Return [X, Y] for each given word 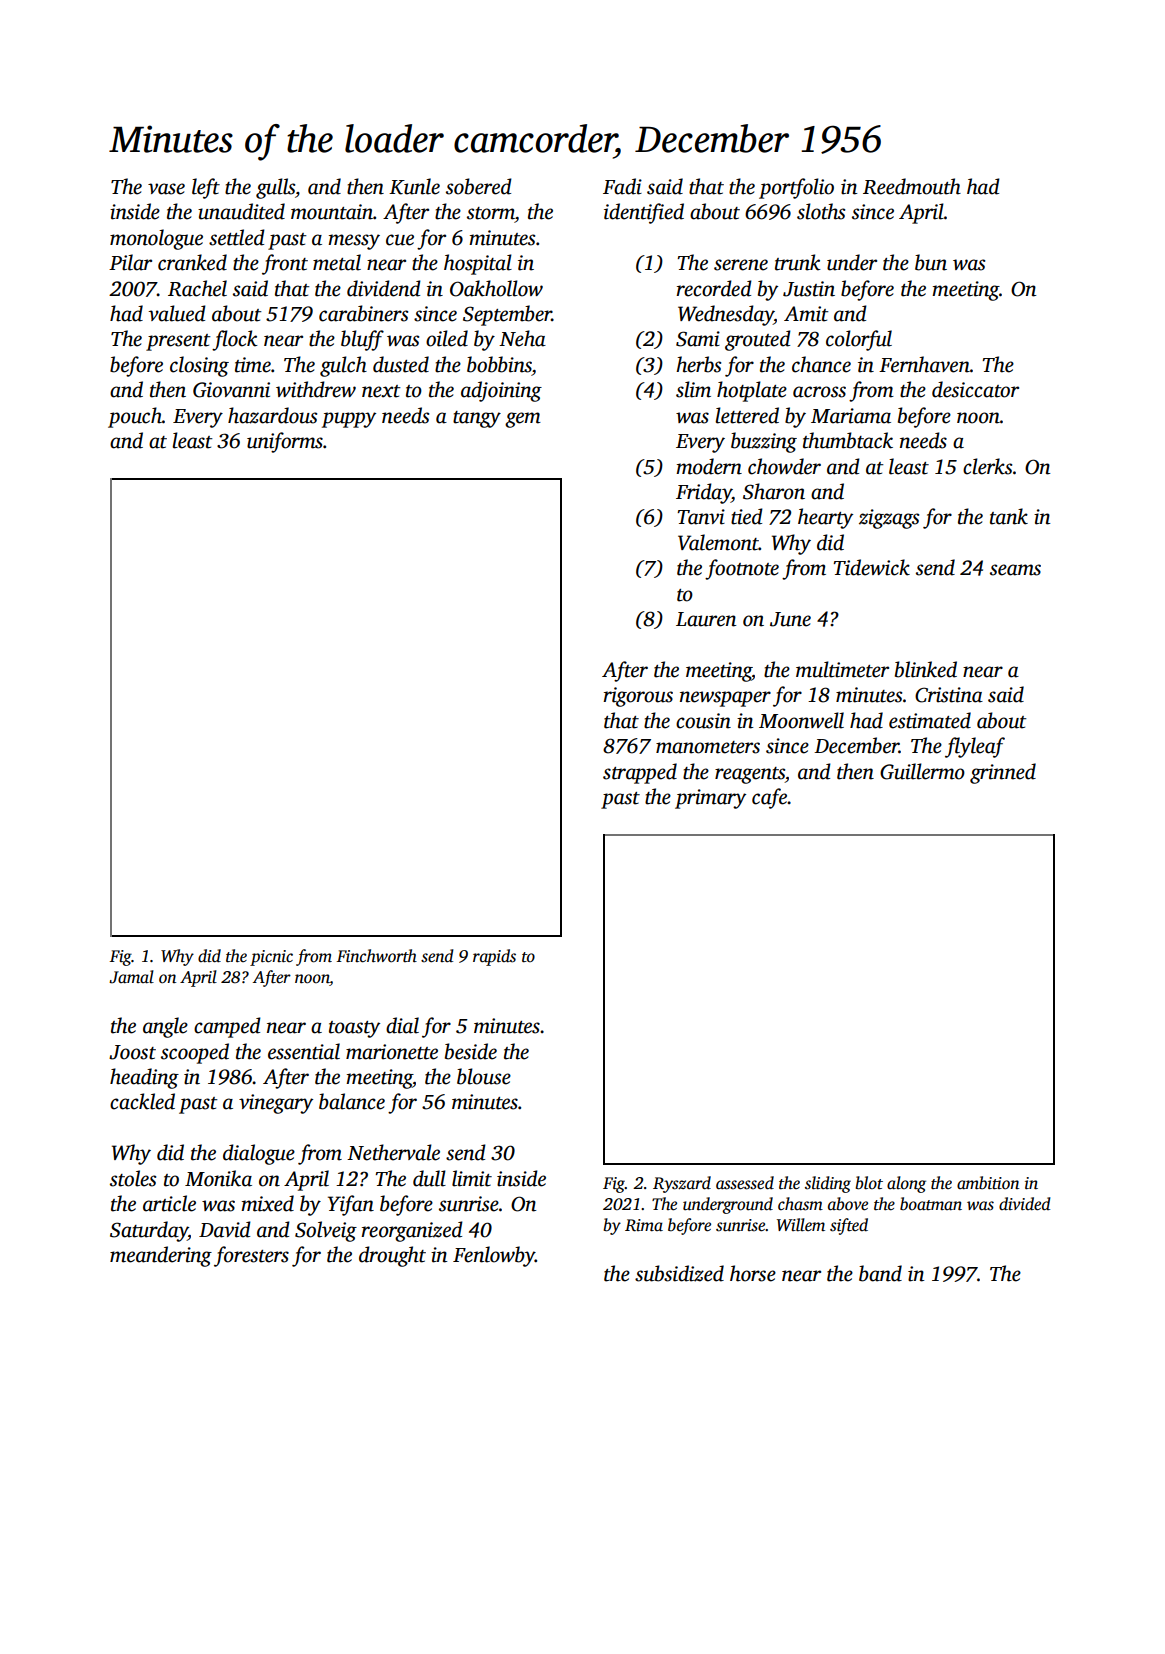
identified [644, 213]
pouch [135, 417]
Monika [218, 1178]
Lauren [706, 619]
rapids [494, 957]
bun [931, 262]
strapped [640, 773]
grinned [1003, 773]
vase [166, 189]
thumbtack [848, 440]
